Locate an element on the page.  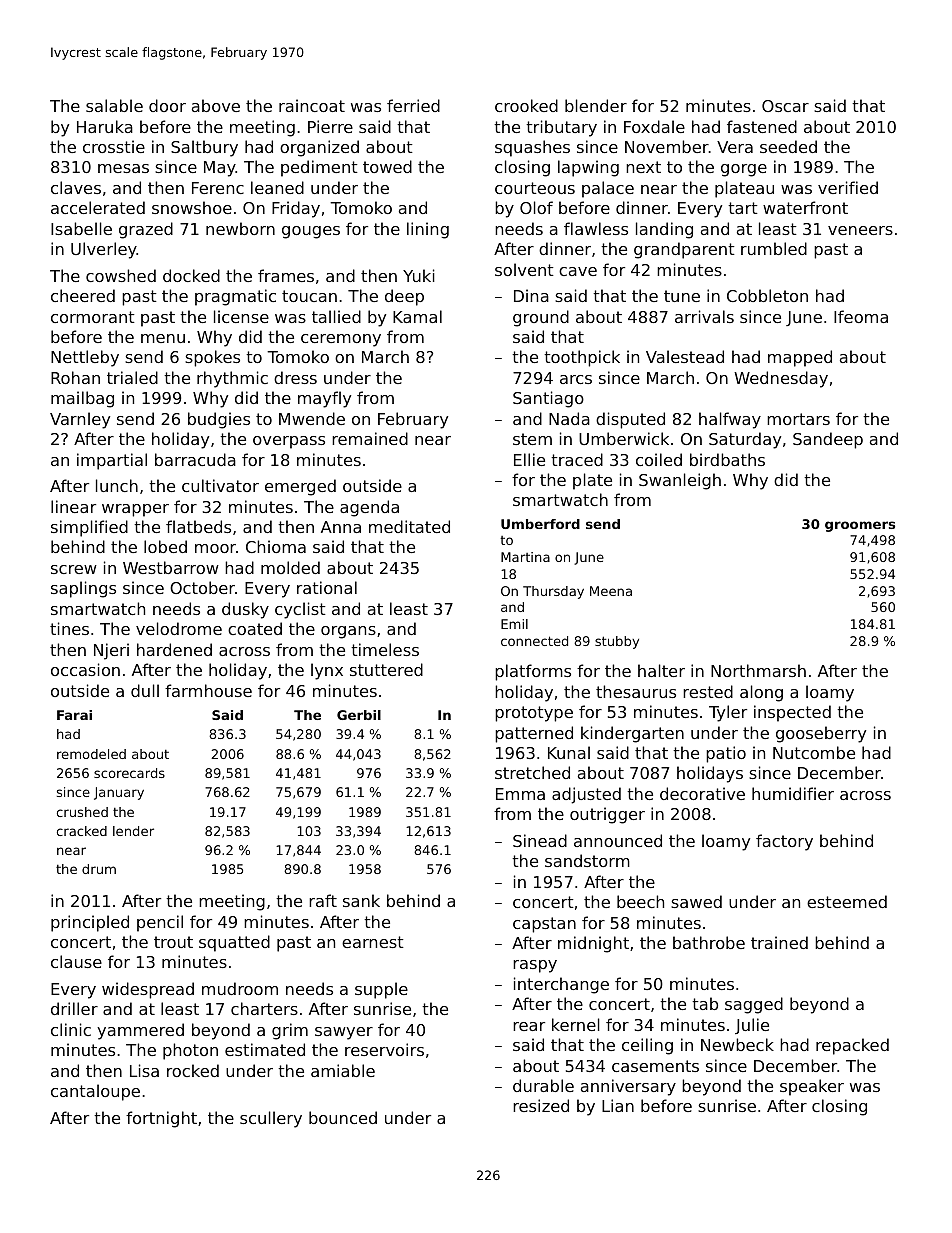
Northmarsh is located at coordinates (758, 670).
